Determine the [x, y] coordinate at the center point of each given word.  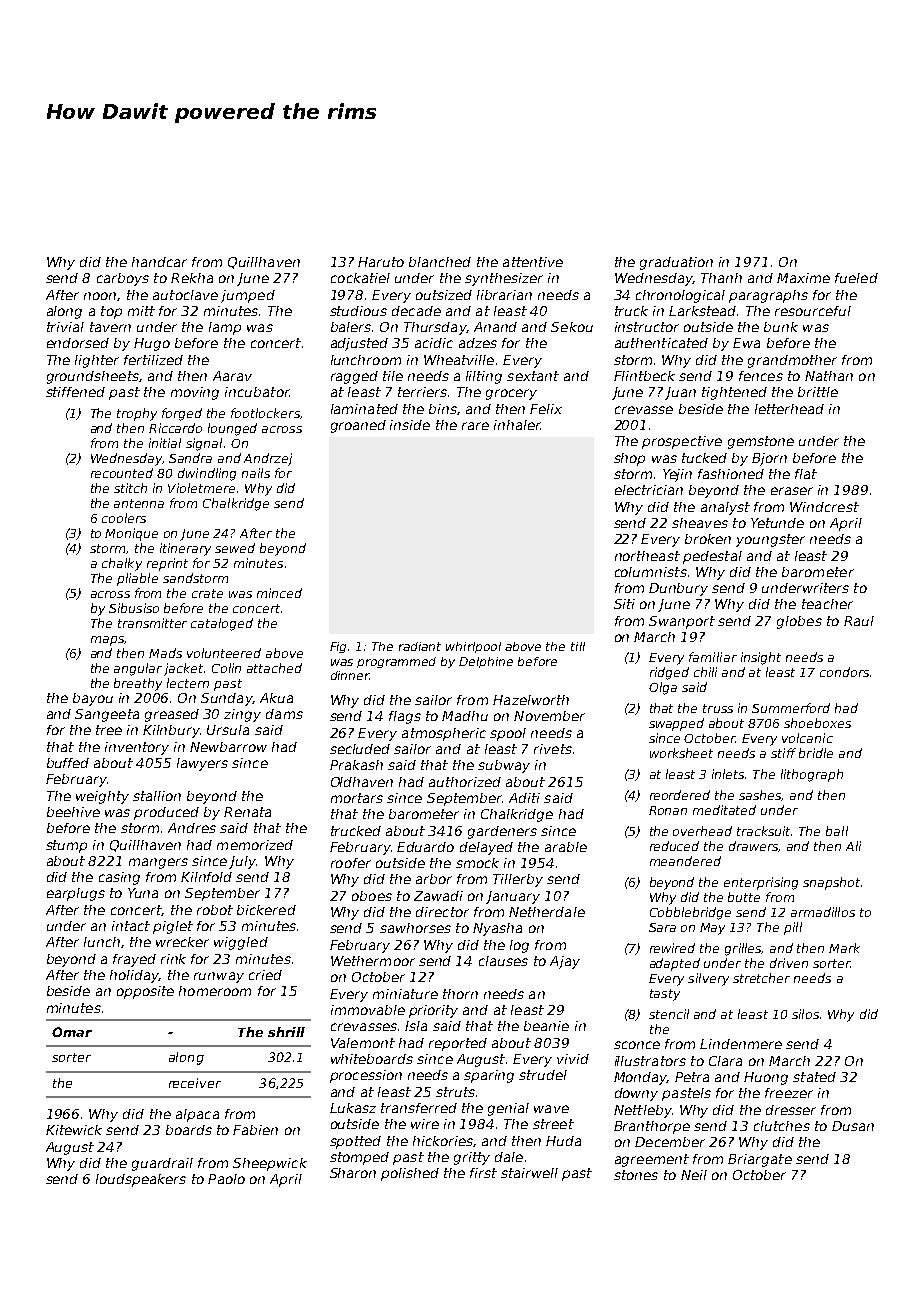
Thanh [721, 278]
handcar [159, 262]
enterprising [761, 883]
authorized [465, 782]
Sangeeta [107, 715]
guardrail [162, 1164]
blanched [440, 262]
